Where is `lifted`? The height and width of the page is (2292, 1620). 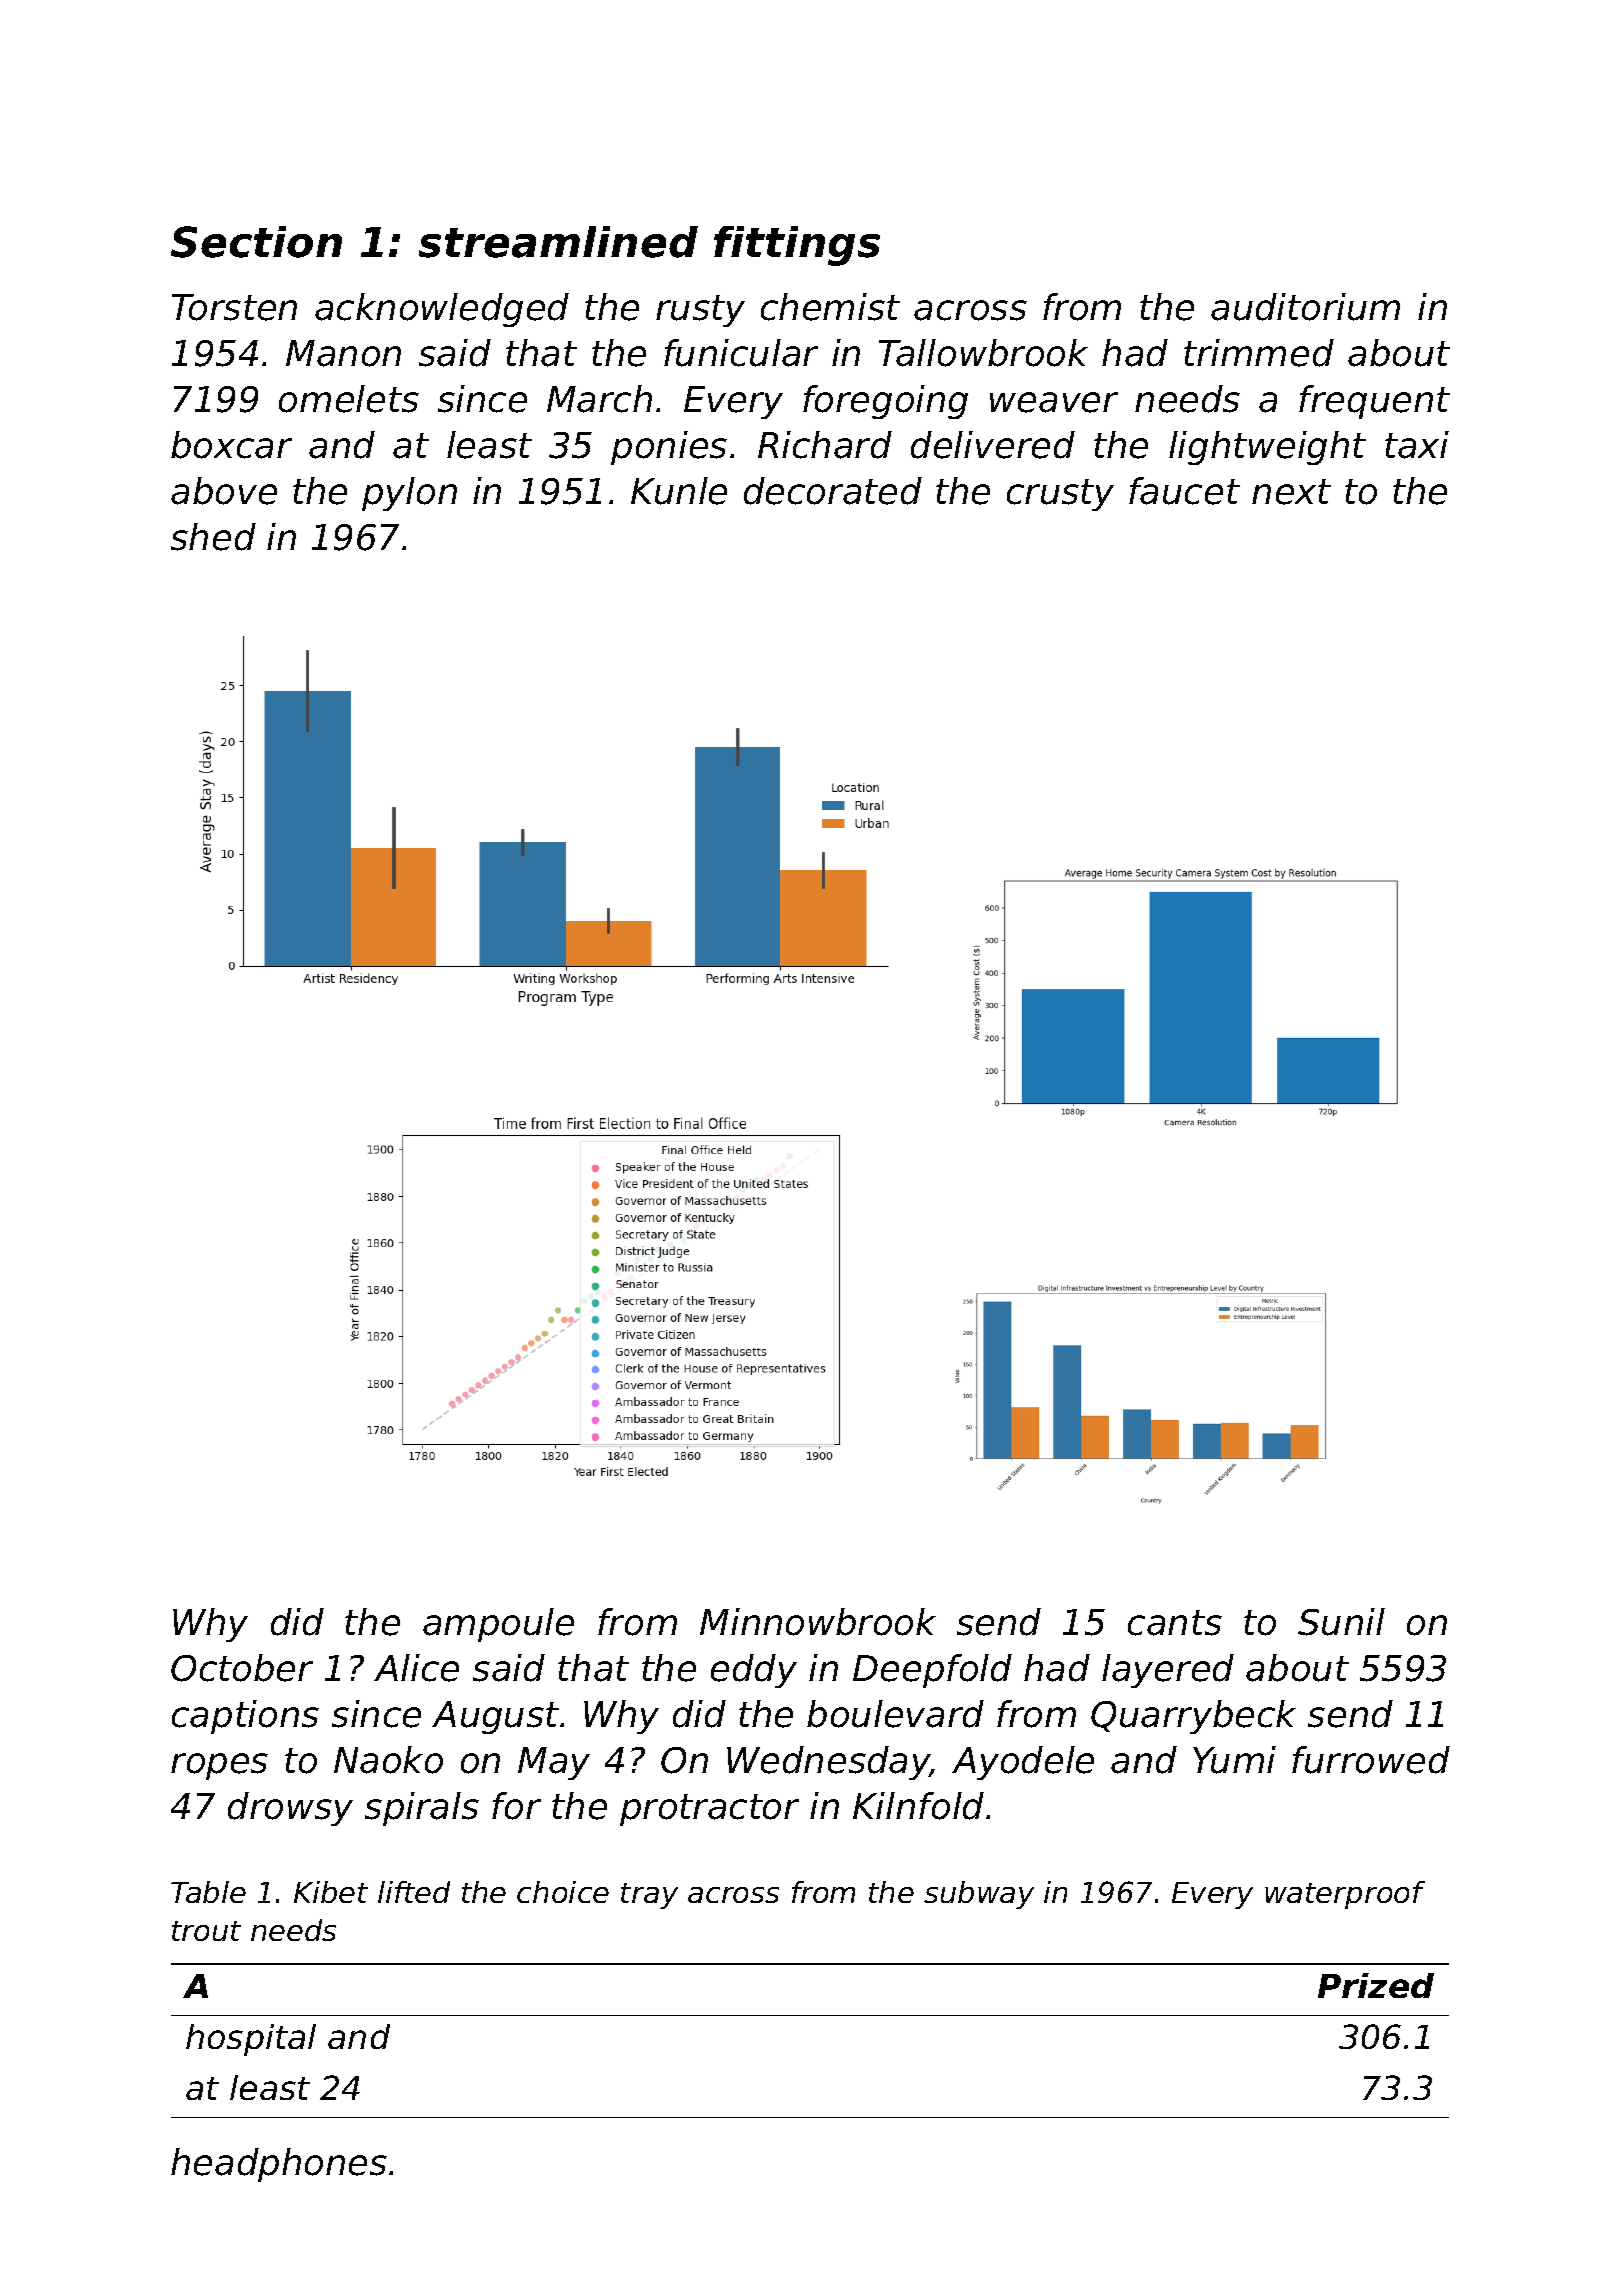
lifted is located at coordinates (414, 1892).
